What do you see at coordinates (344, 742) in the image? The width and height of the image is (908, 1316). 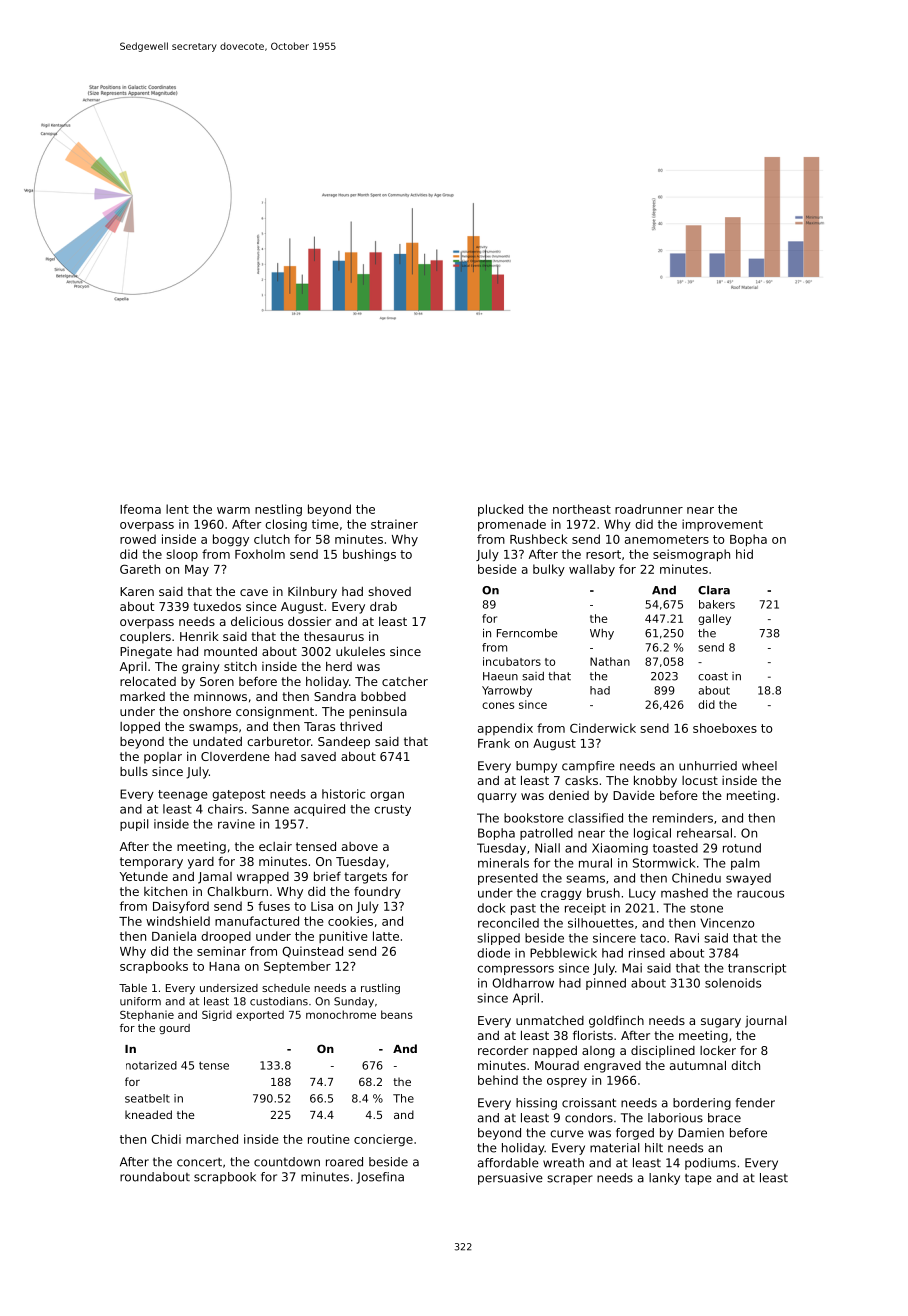 I see `Sandeep` at bounding box center [344, 742].
